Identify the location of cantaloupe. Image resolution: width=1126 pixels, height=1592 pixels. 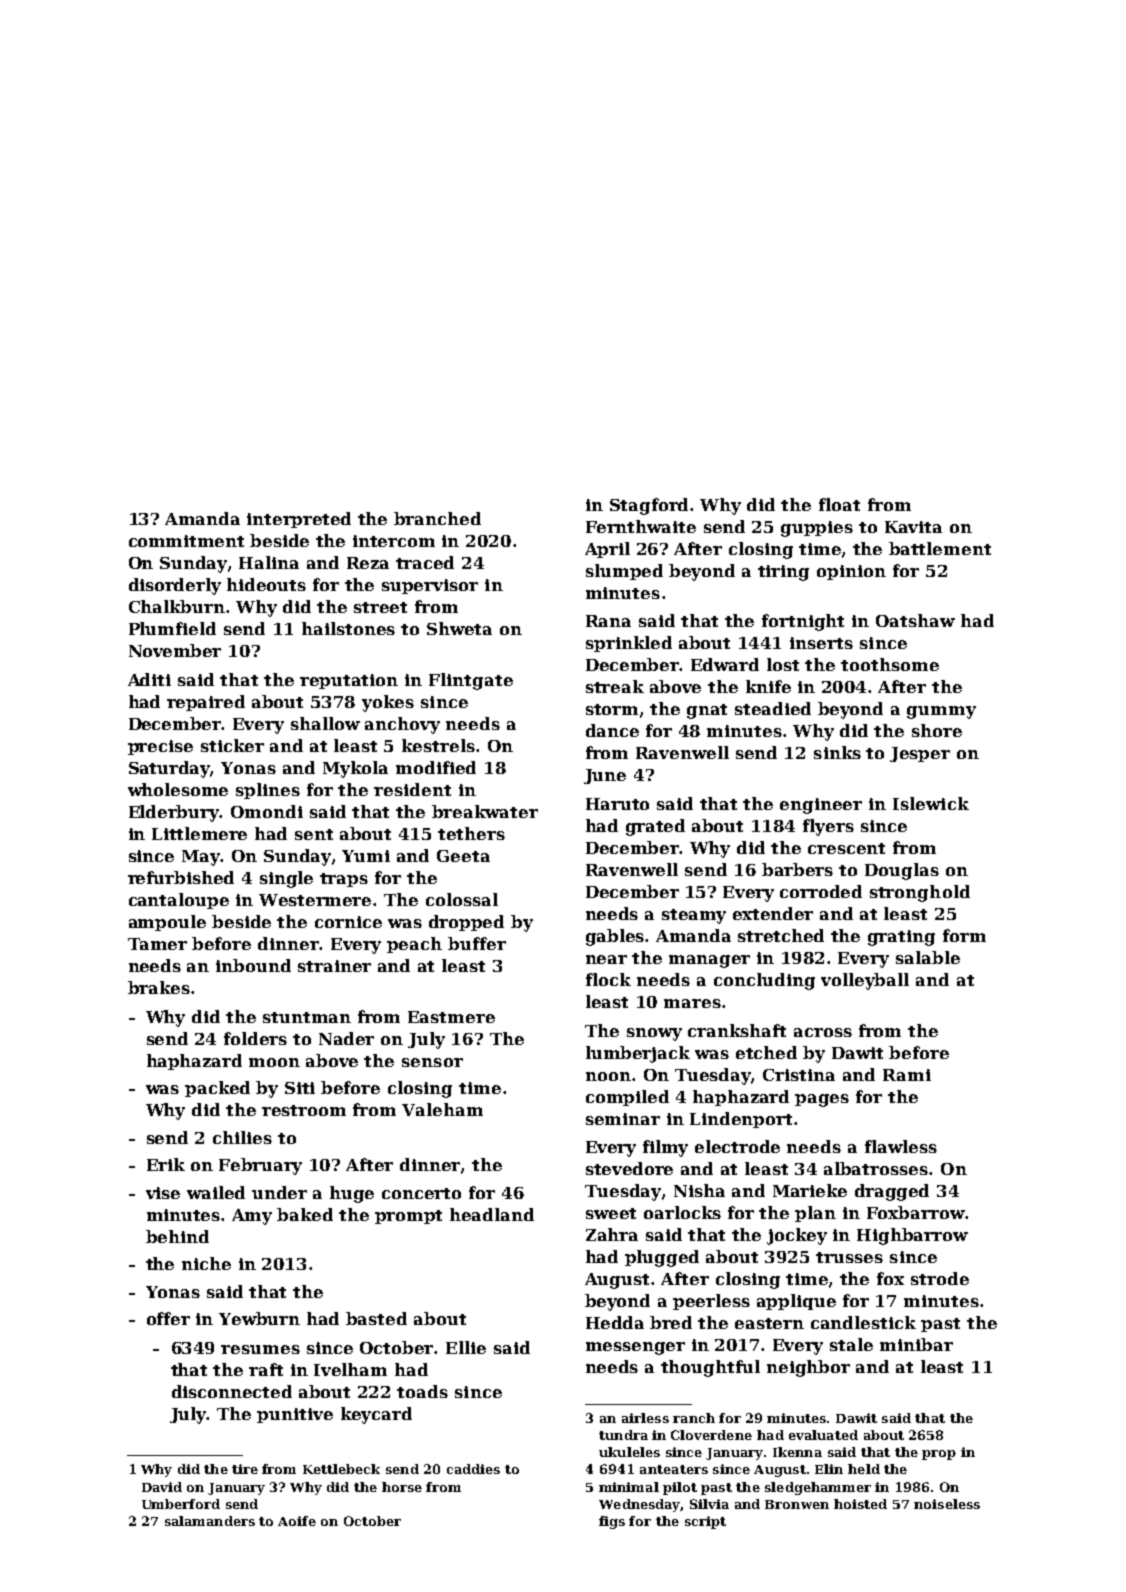
(179, 901).
